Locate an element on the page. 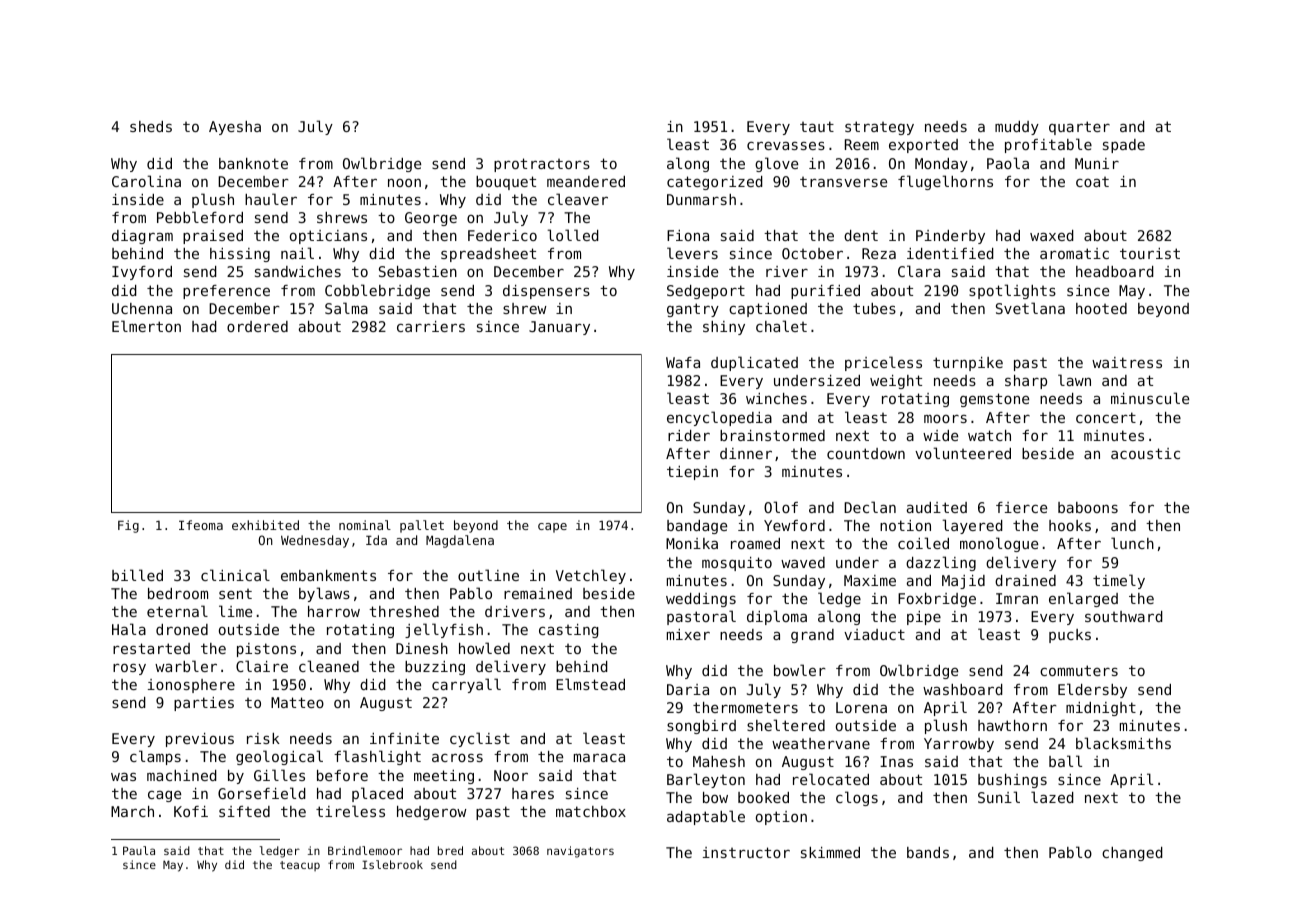  sandwiches is located at coordinates (298, 271).
